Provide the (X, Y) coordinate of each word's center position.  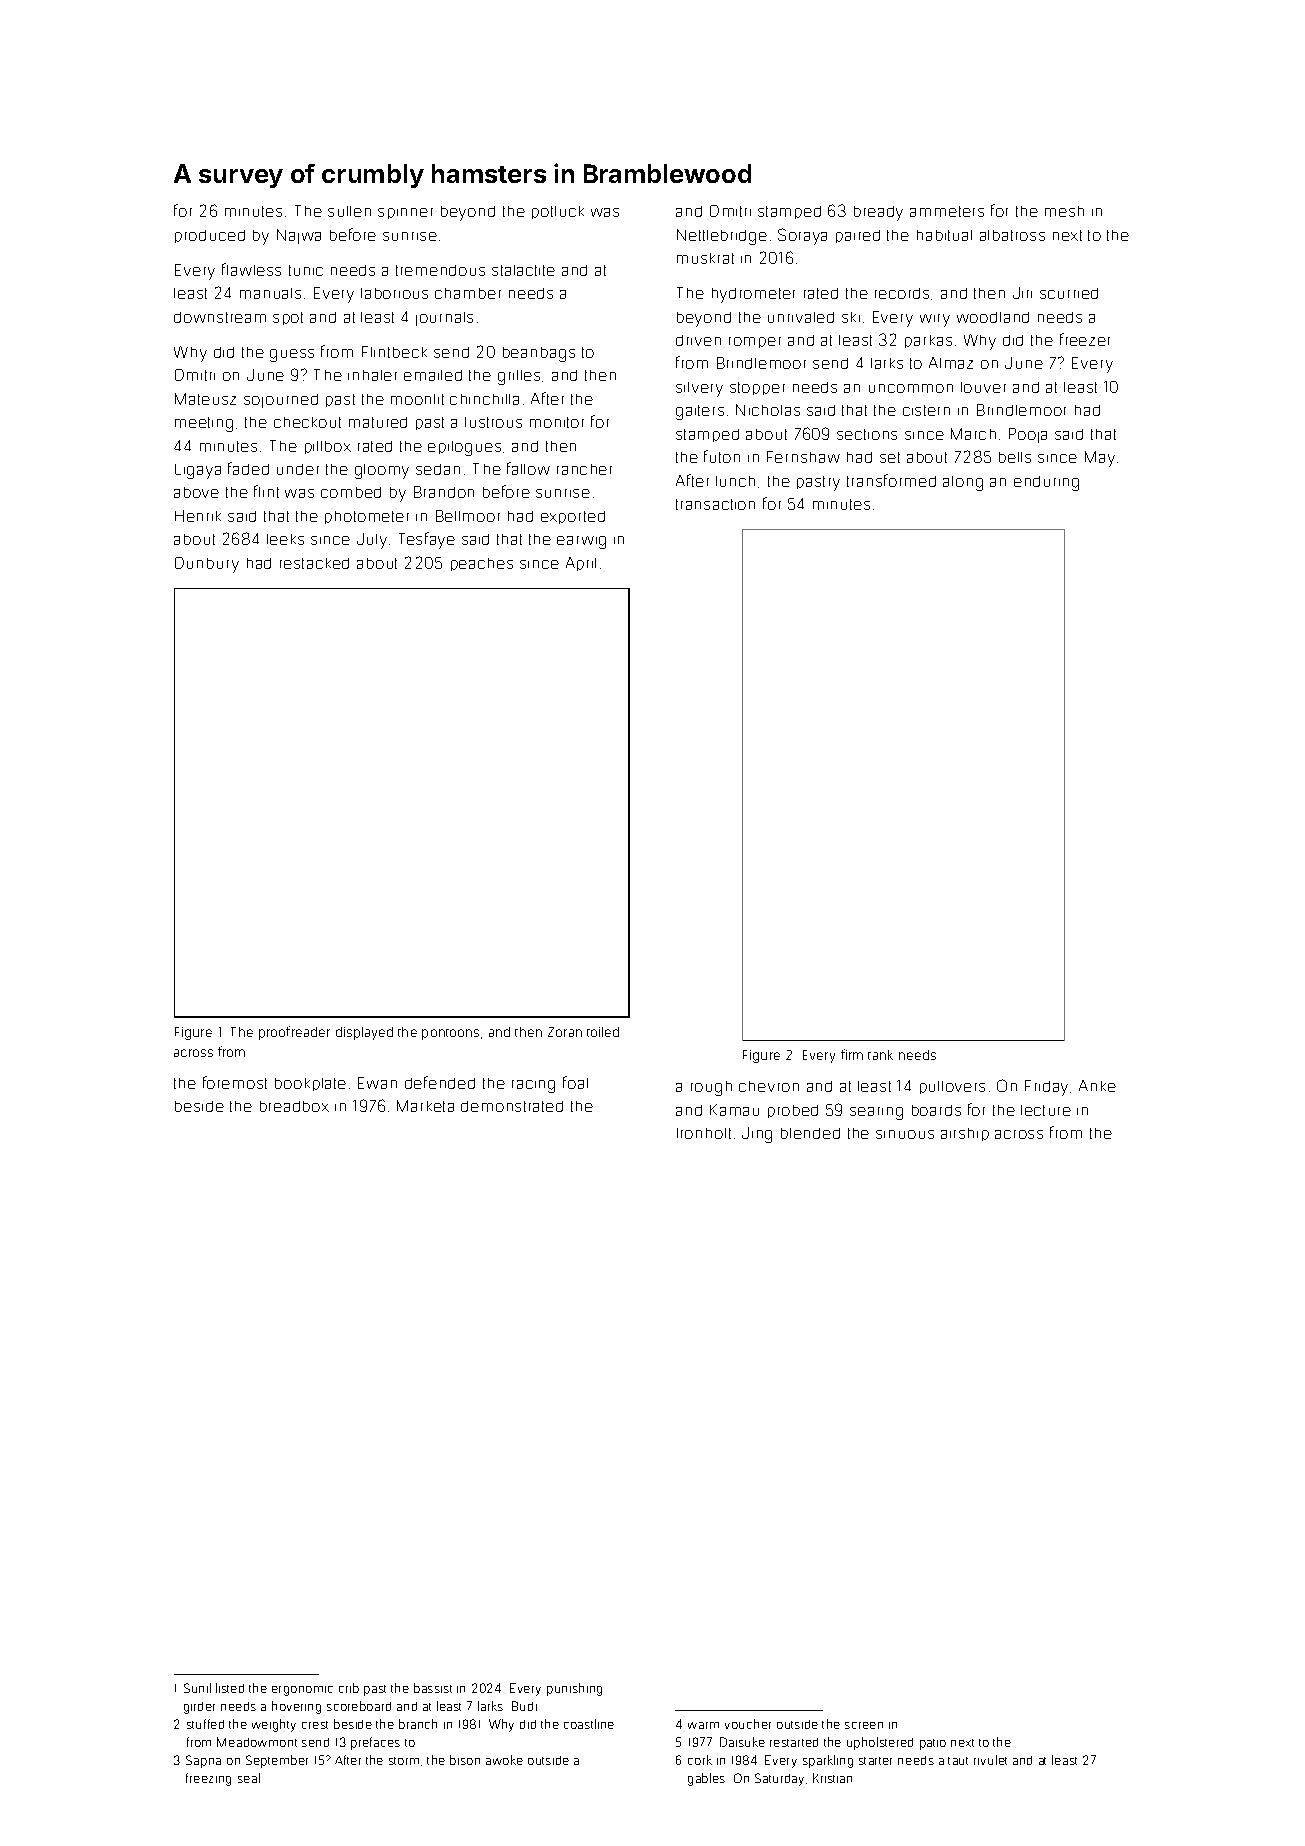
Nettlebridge (722, 237)
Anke (1097, 1086)
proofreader (294, 1033)
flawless (251, 269)
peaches (482, 564)
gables (706, 1779)
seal (249, 1778)
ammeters (947, 211)
